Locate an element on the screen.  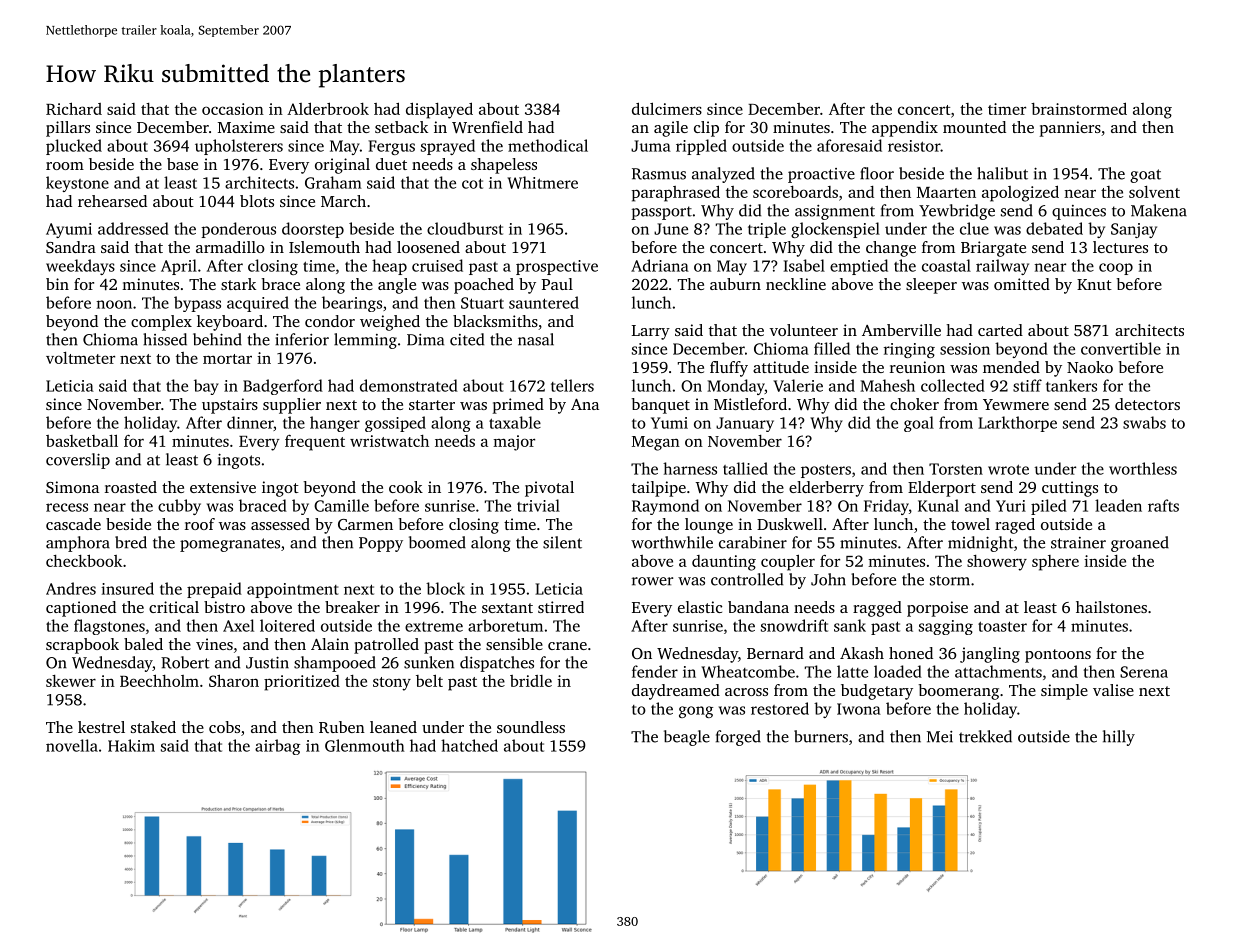
rower is located at coordinates (652, 581).
